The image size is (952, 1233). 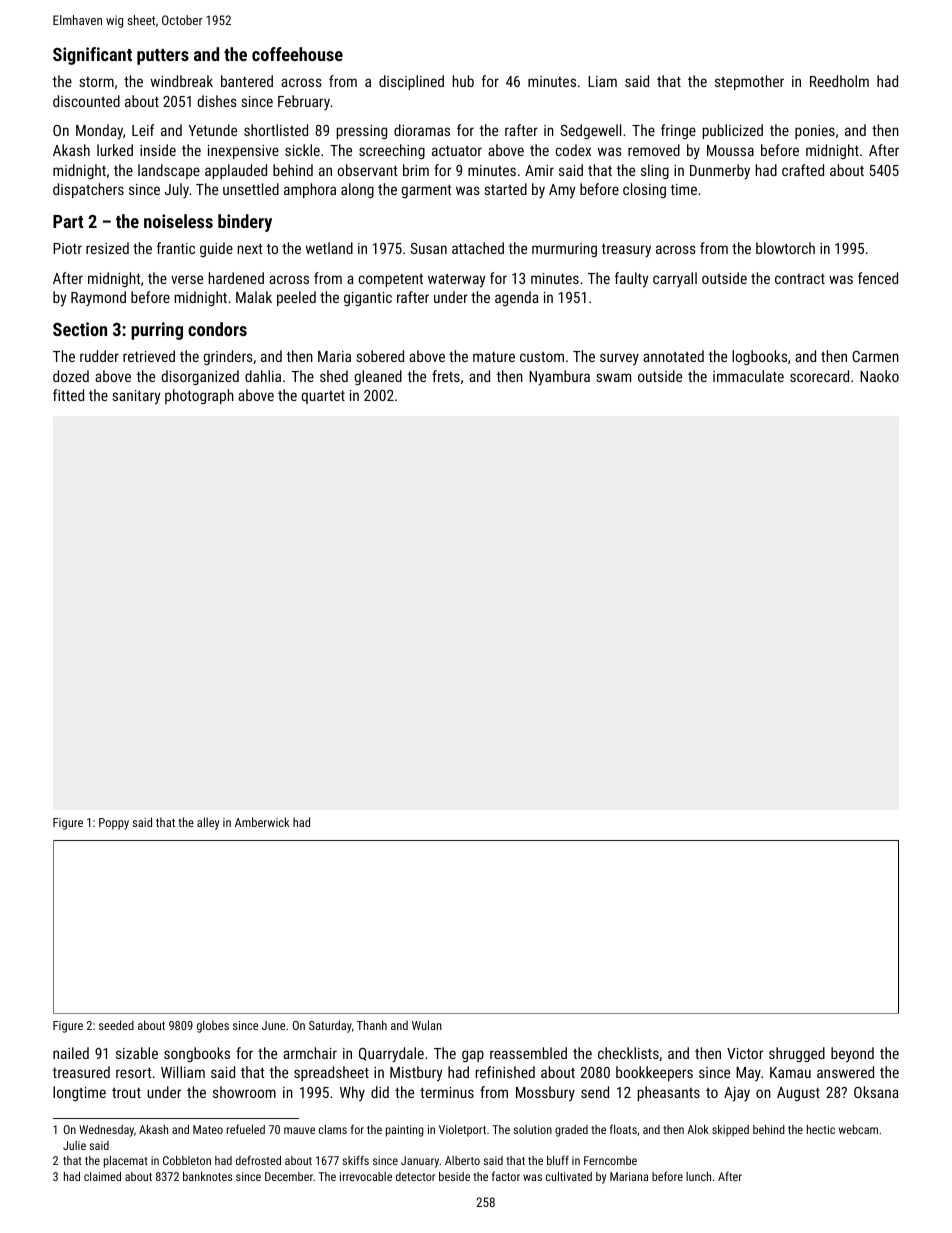 I want to click on bindery, so click(x=245, y=223).
